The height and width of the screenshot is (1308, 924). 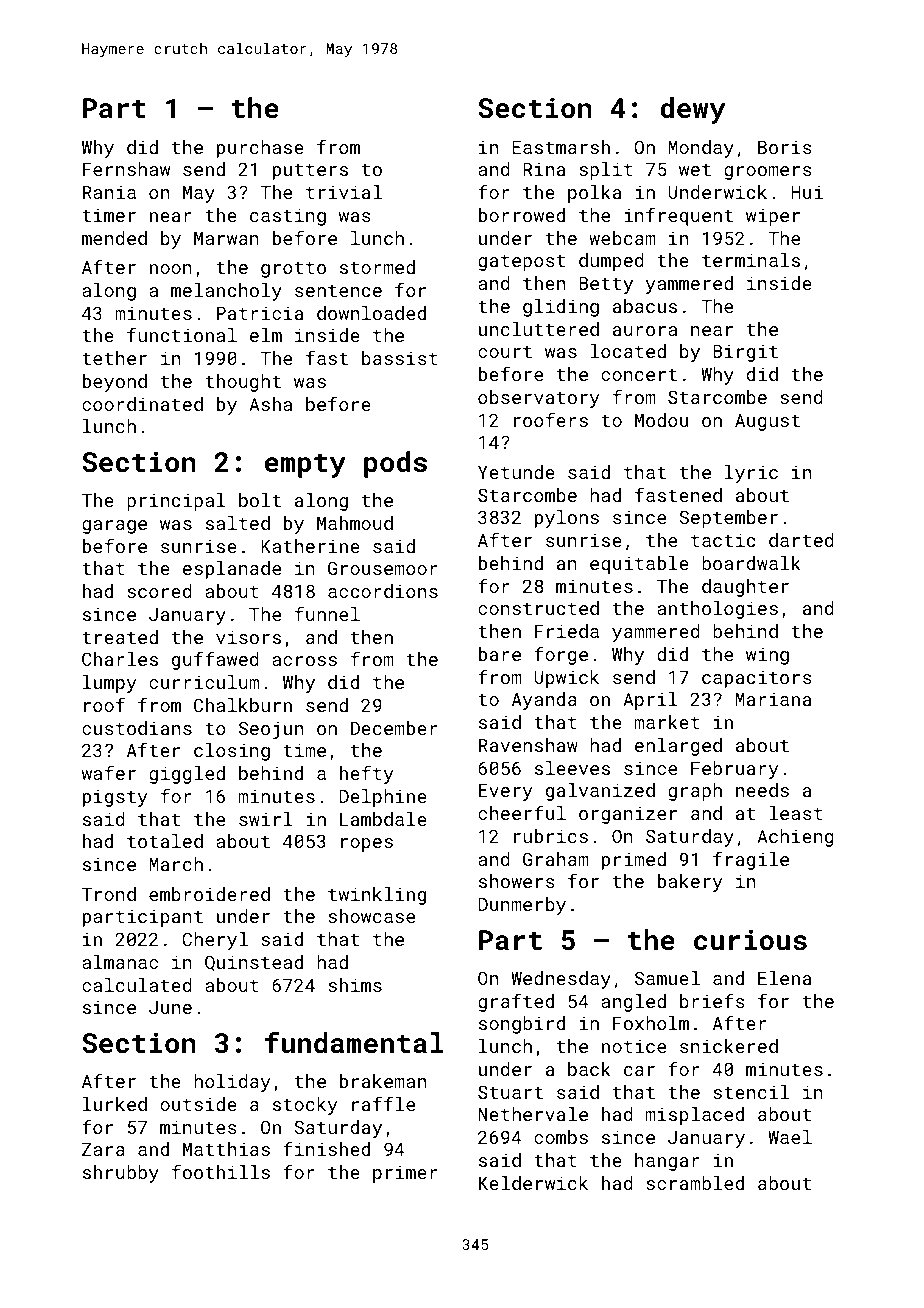 What do you see at coordinates (121, 1174) in the screenshot?
I see `shrubby` at bounding box center [121, 1174].
